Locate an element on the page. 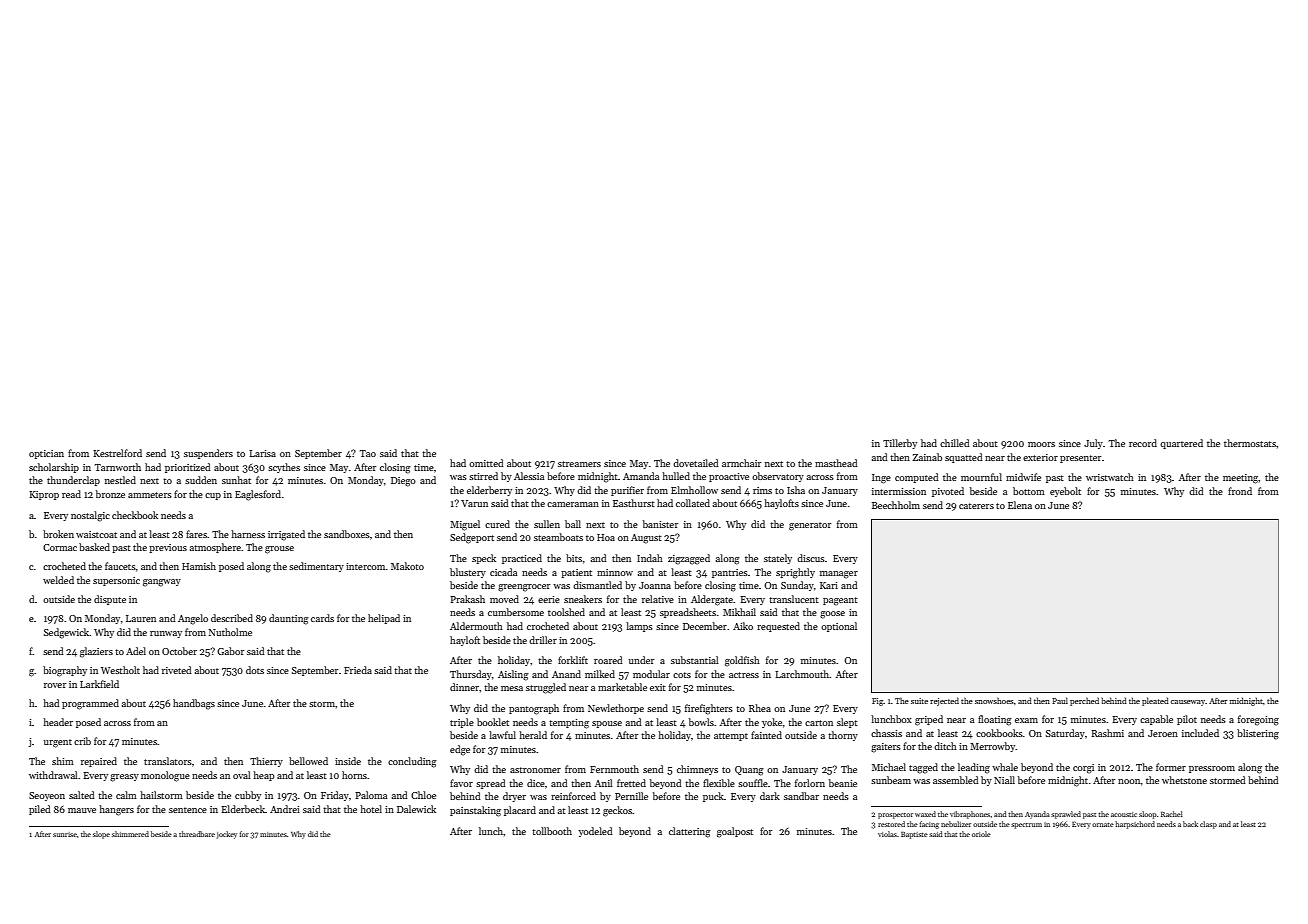 This page has height=924, width=1308. Mikhail is located at coordinates (739, 612).
